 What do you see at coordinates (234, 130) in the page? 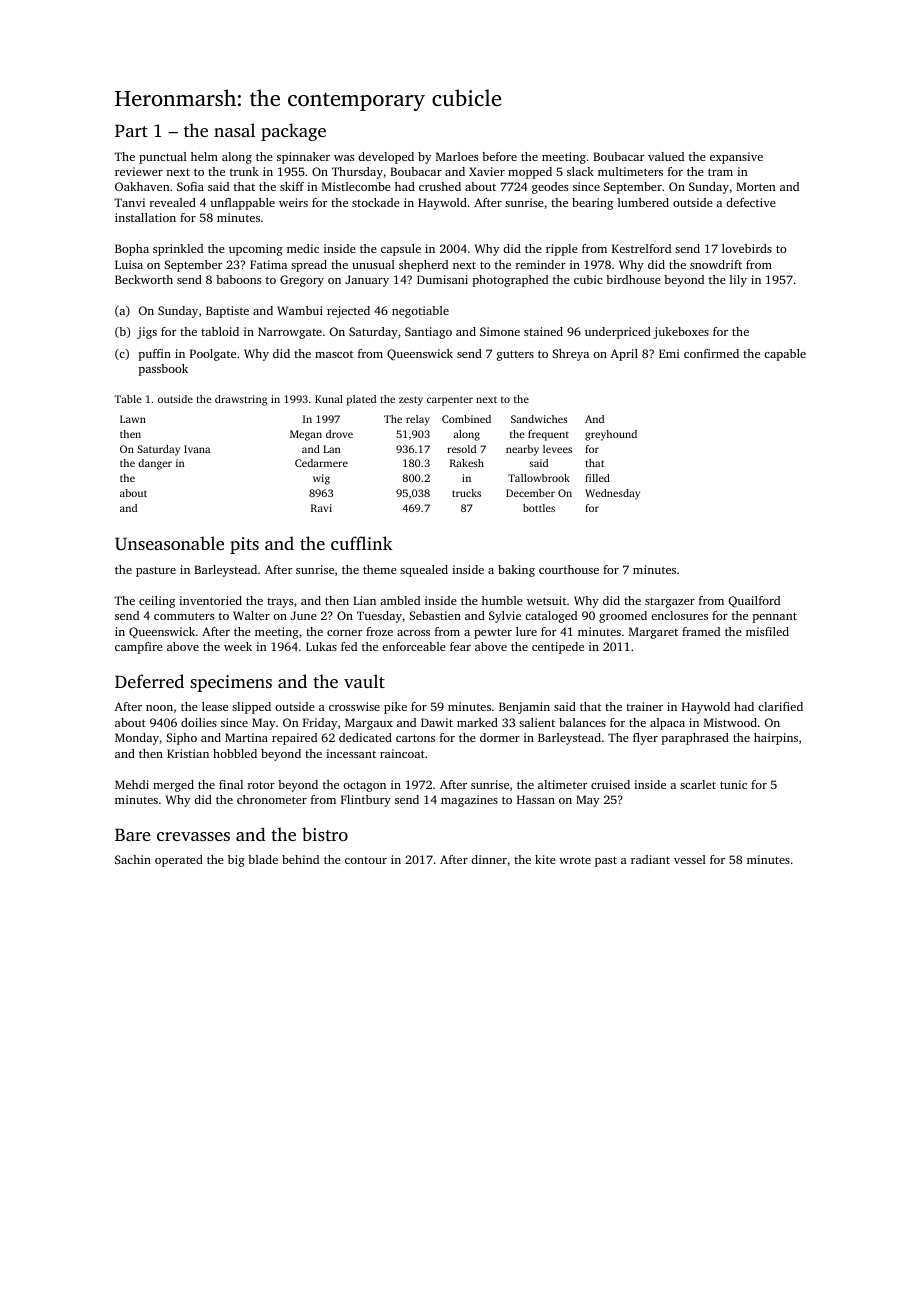
I see `nasal` at bounding box center [234, 130].
